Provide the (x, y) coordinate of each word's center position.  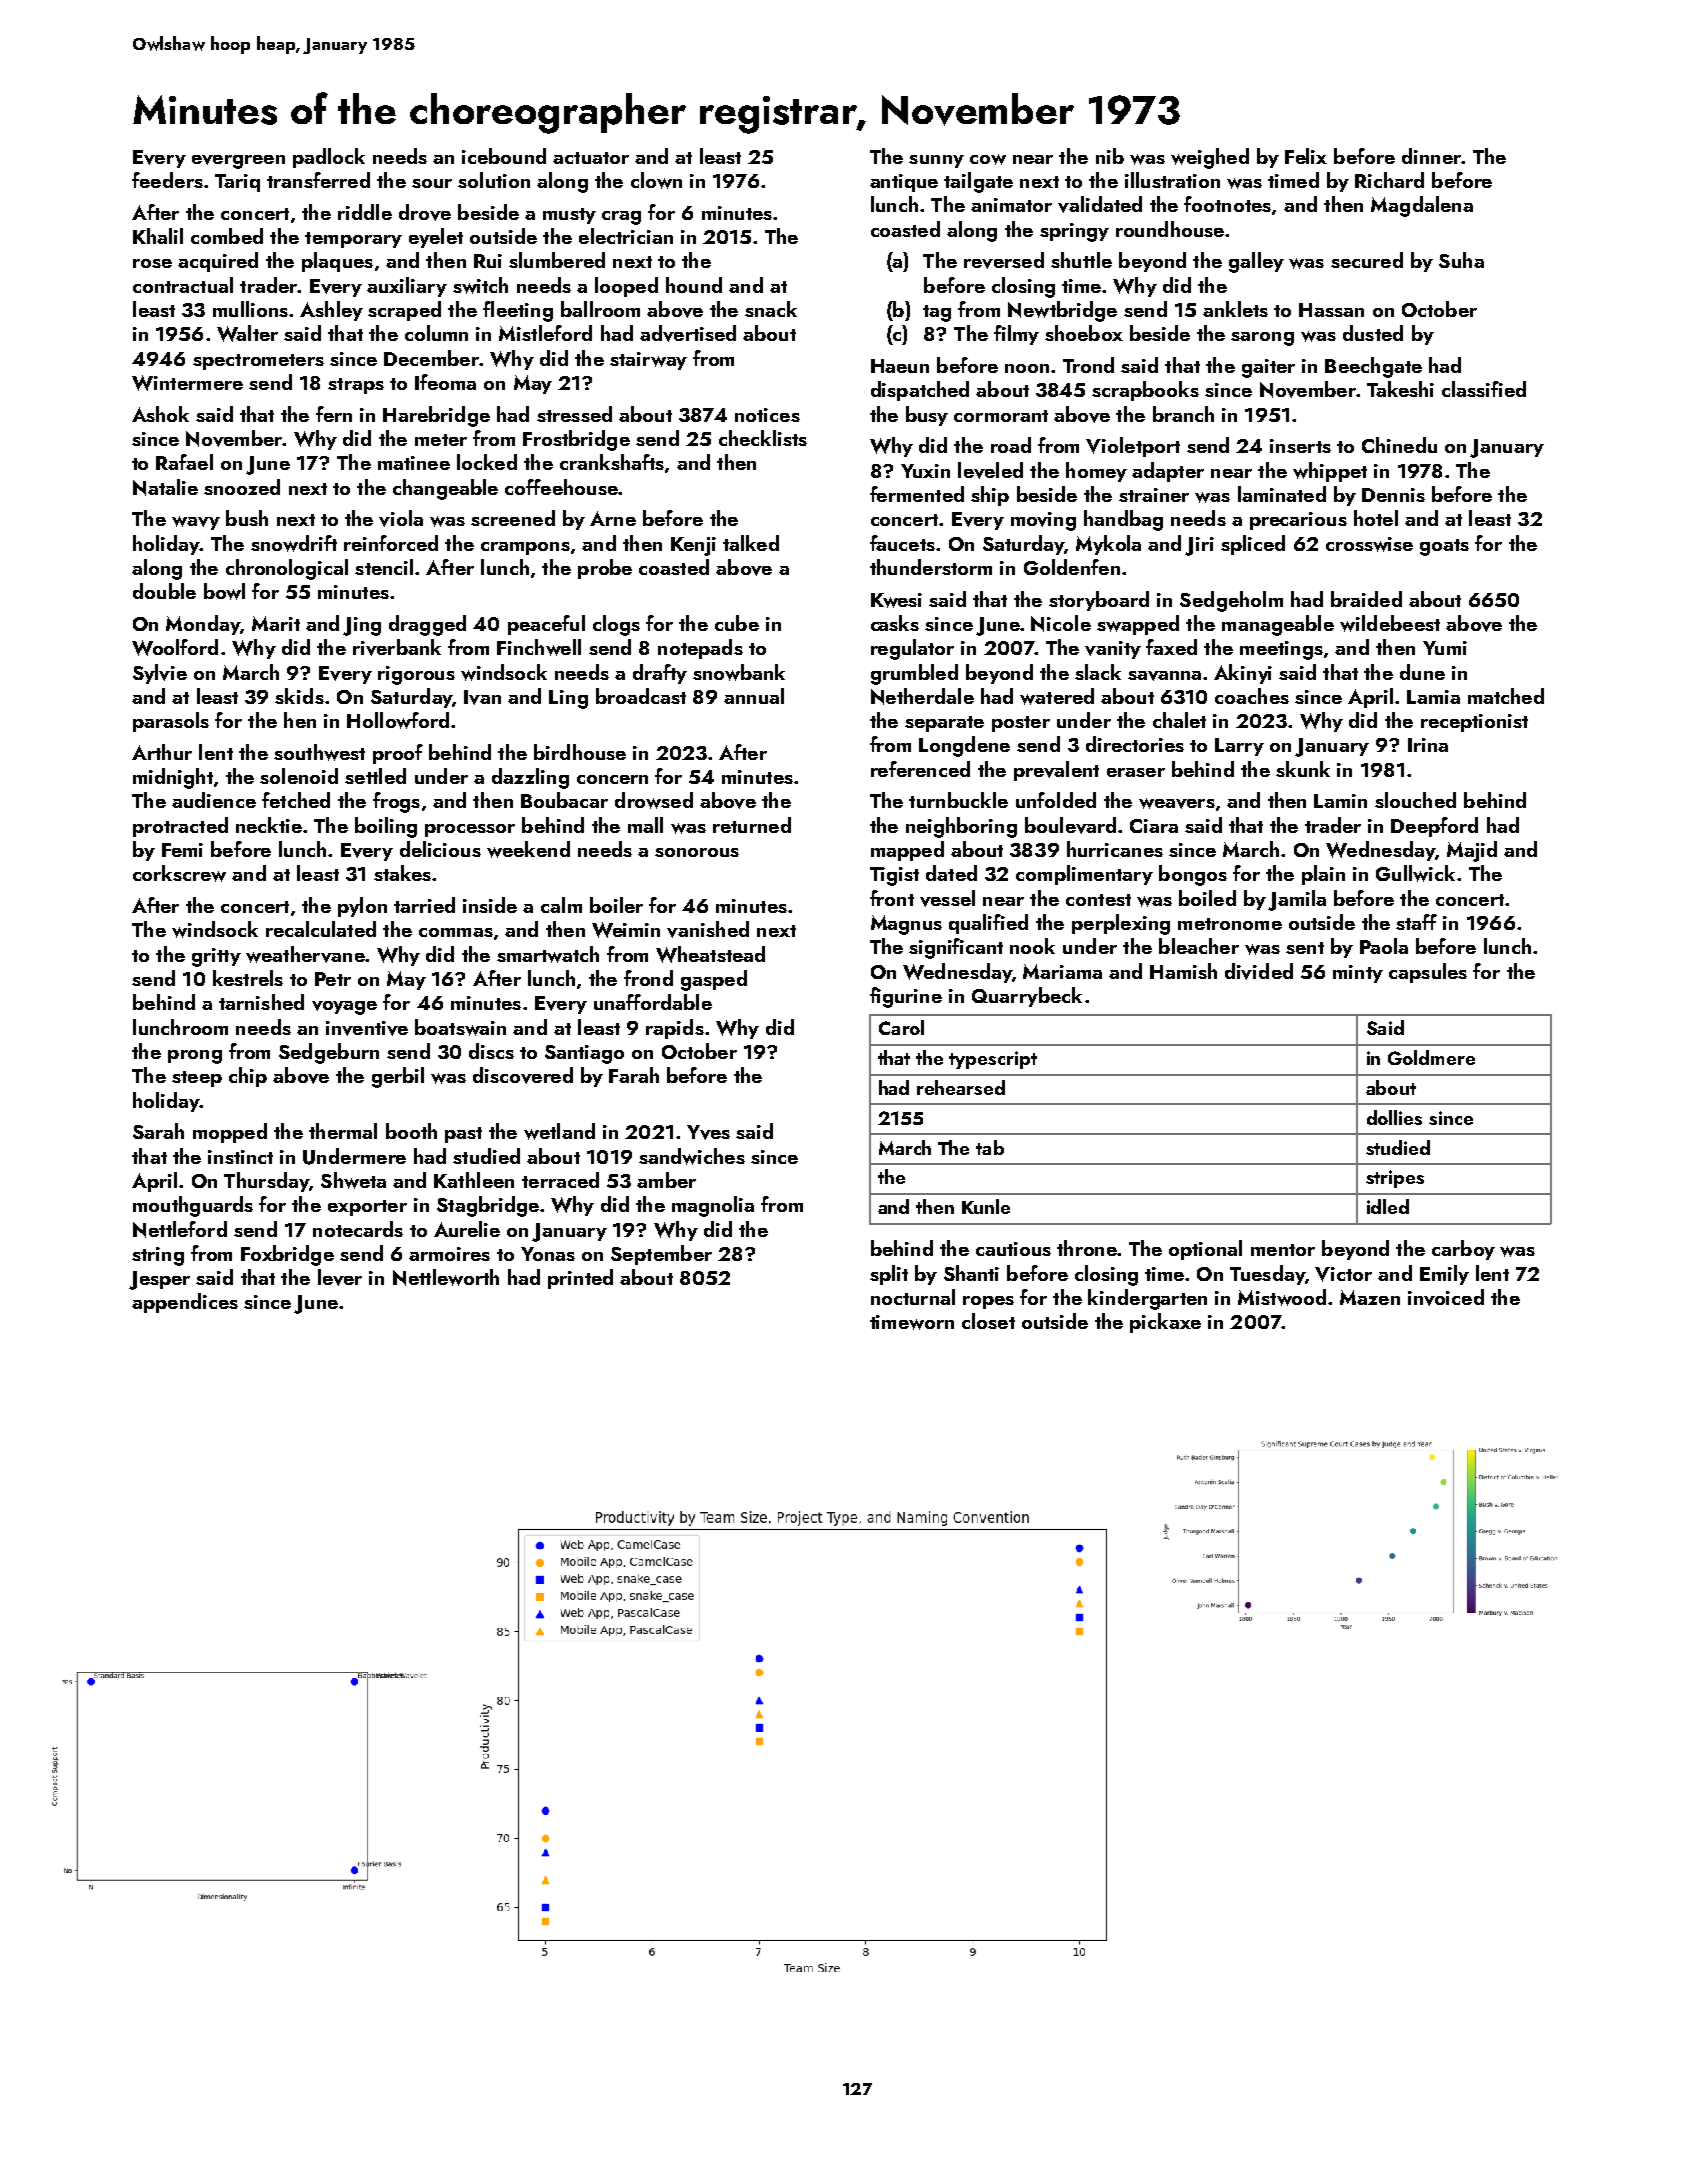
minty (1358, 974)
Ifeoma (445, 382)
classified (1484, 389)
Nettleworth (446, 1277)
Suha (1461, 260)
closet (988, 1321)
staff (1416, 922)
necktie (269, 825)
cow (988, 159)
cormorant (1001, 416)
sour (432, 183)
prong (195, 1057)
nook (1032, 946)
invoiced (1446, 1297)
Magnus (906, 925)
